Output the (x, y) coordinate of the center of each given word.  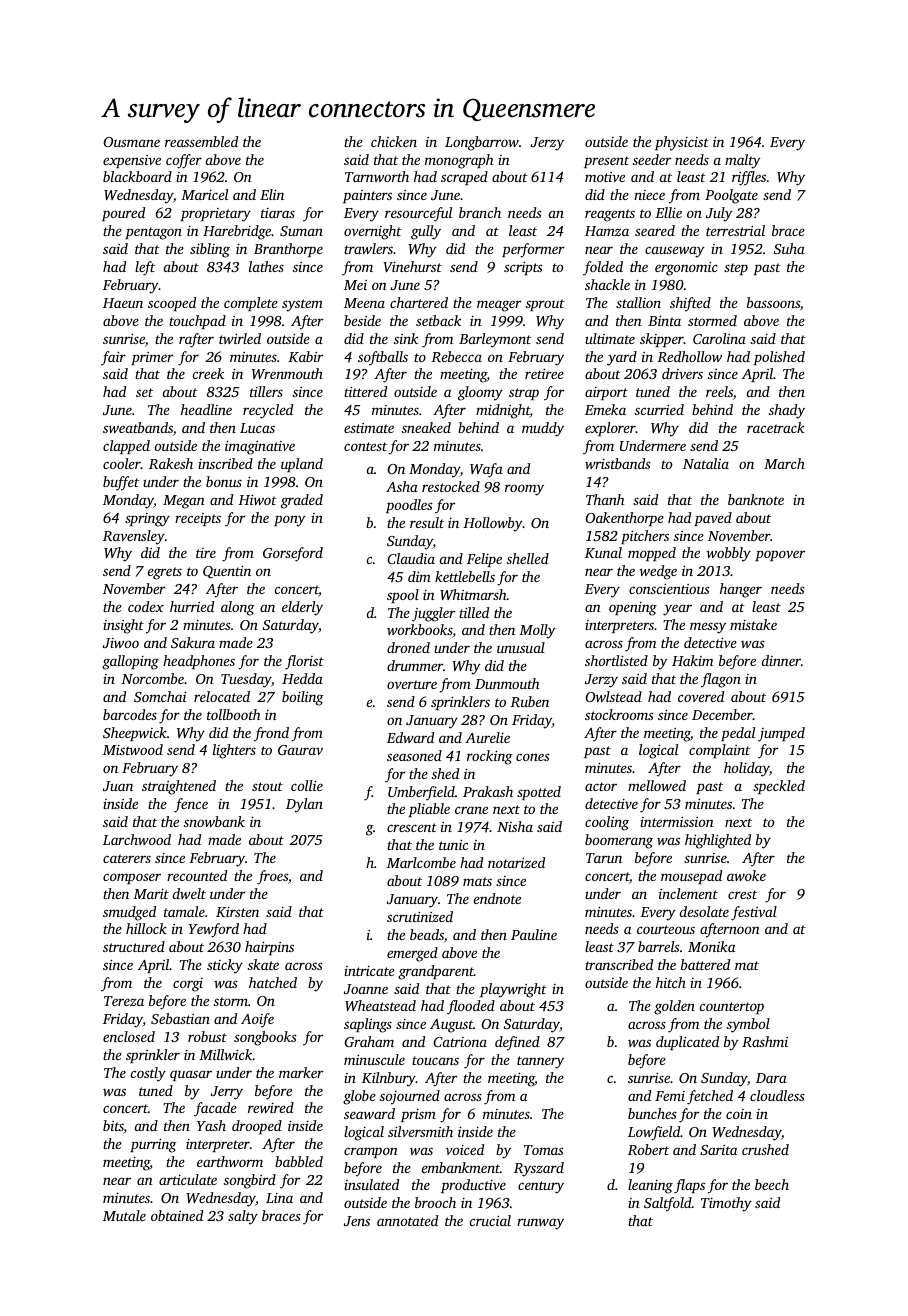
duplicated (687, 1043)
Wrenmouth (287, 373)
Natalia (706, 463)
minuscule (374, 1059)
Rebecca (456, 356)
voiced (465, 1149)
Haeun (123, 303)
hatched (273, 982)
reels (719, 391)
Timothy (726, 1204)
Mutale (124, 1215)
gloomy (480, 393)
